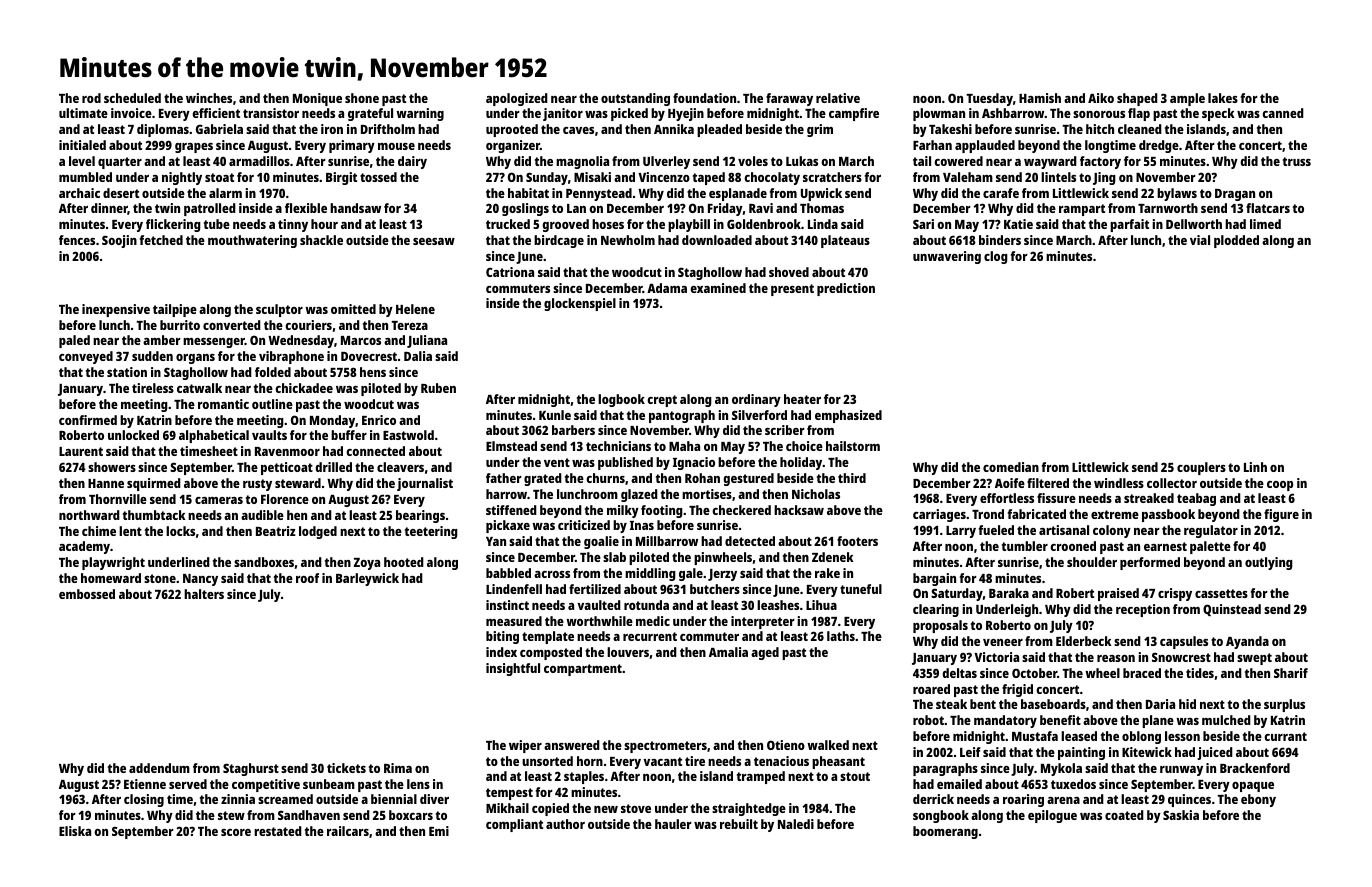 The height and width of the document is (887, 1372). What do you see at coordinates (1181, 815) in the document?
I see `Saskia` at bounding box center [1181, 815].
